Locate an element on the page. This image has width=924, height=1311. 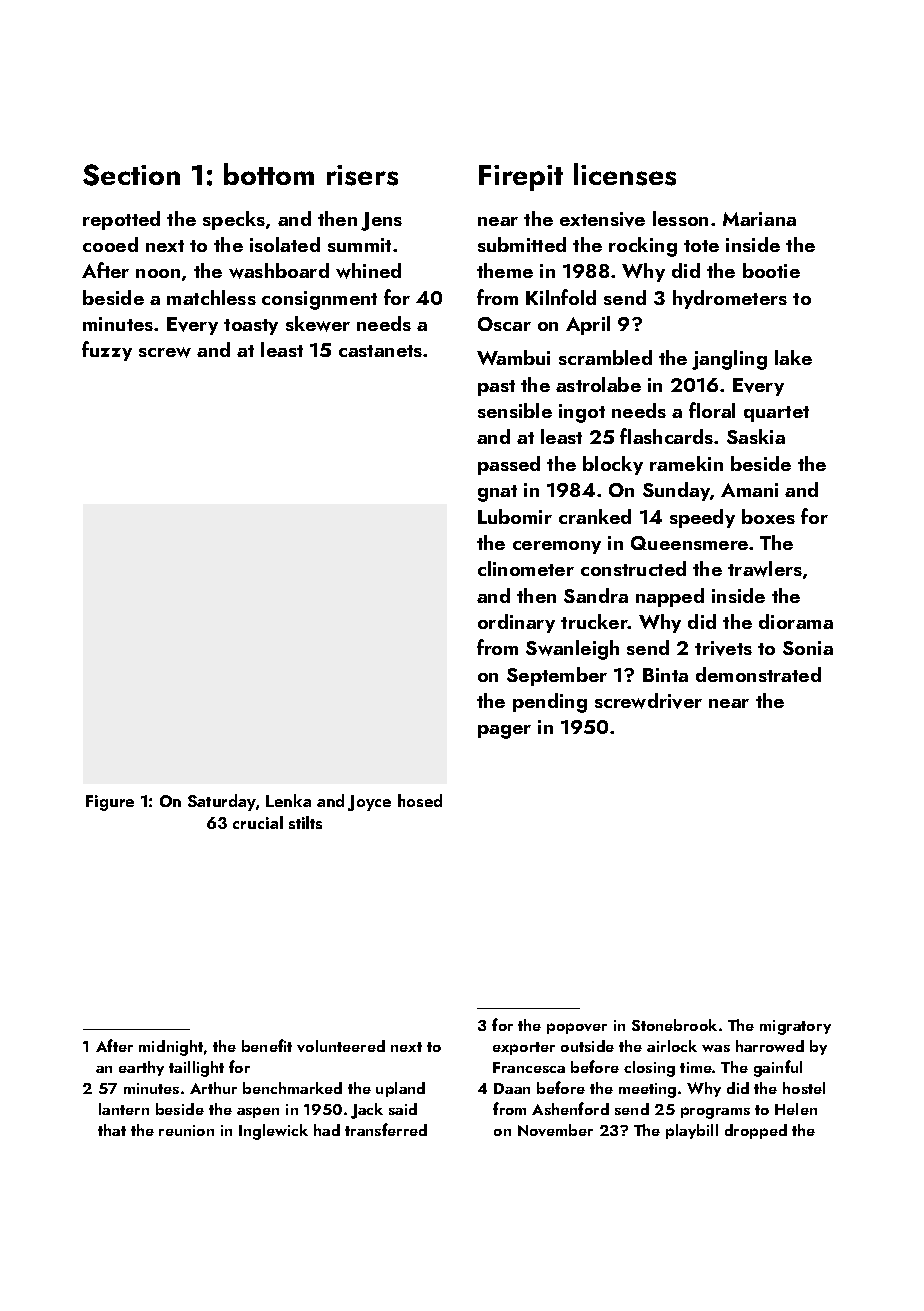
bottom is located at coordinates (269, 174).
